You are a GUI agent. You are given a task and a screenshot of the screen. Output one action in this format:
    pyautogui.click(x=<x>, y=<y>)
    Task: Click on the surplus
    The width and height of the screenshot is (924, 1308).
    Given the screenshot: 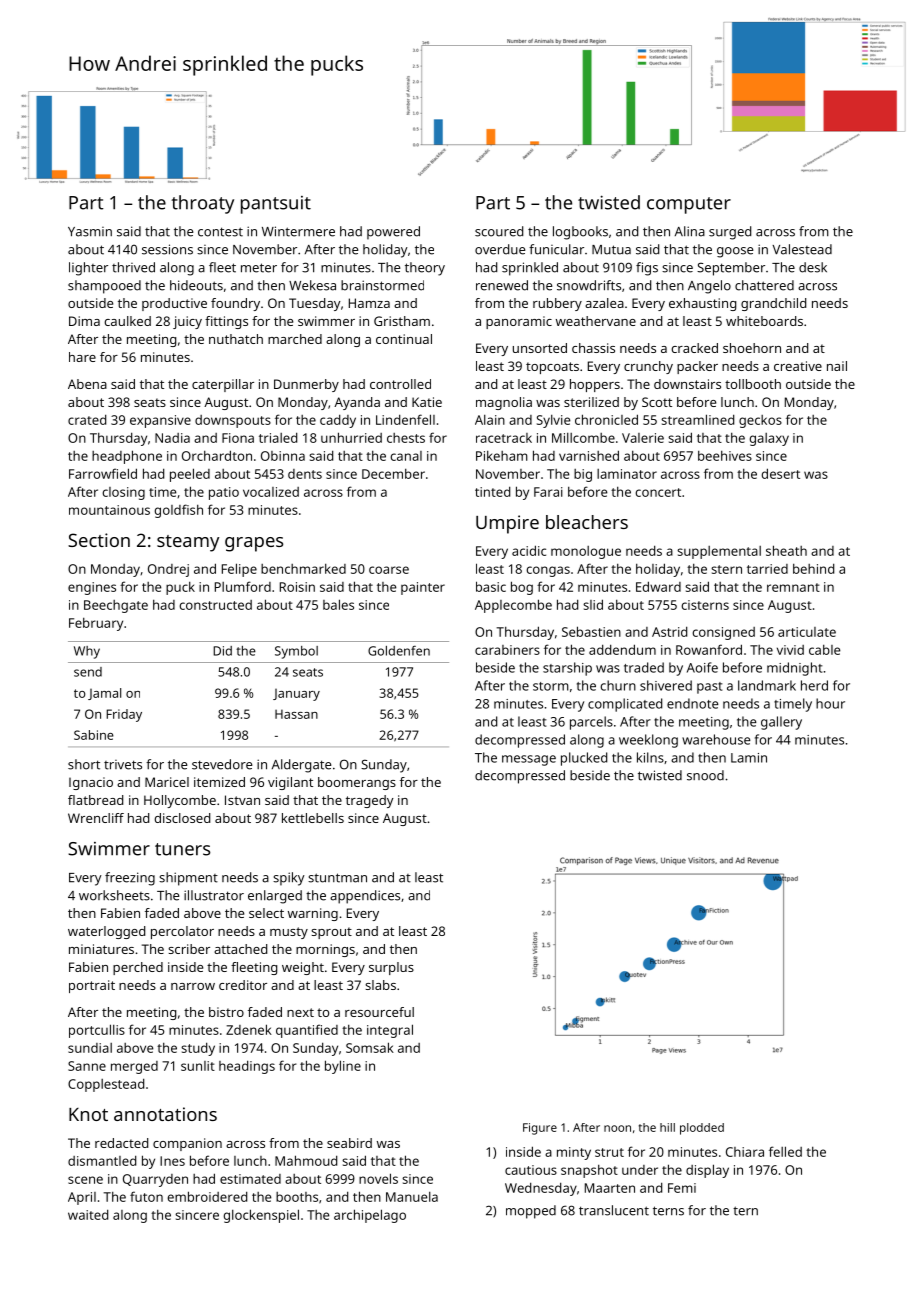 What is the action you would take?
    pyautogui.click(x=391, y=968)
